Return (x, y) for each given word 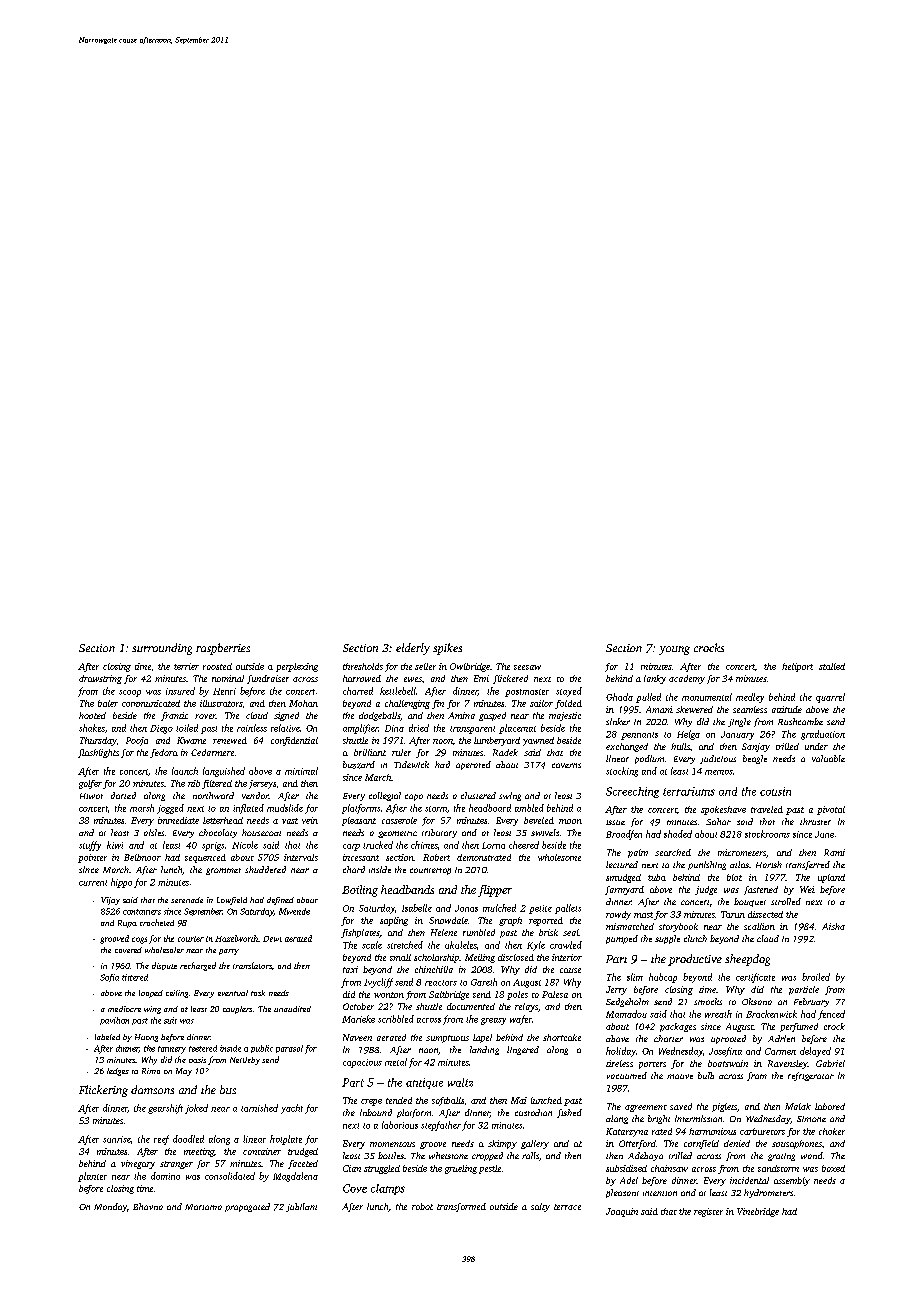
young (674, 650)
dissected (765, 914)
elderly (413, 649)
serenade (187, 900)
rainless (252, 728)
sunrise (117, 1139)
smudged (623, 878)
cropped (487, 1156)
